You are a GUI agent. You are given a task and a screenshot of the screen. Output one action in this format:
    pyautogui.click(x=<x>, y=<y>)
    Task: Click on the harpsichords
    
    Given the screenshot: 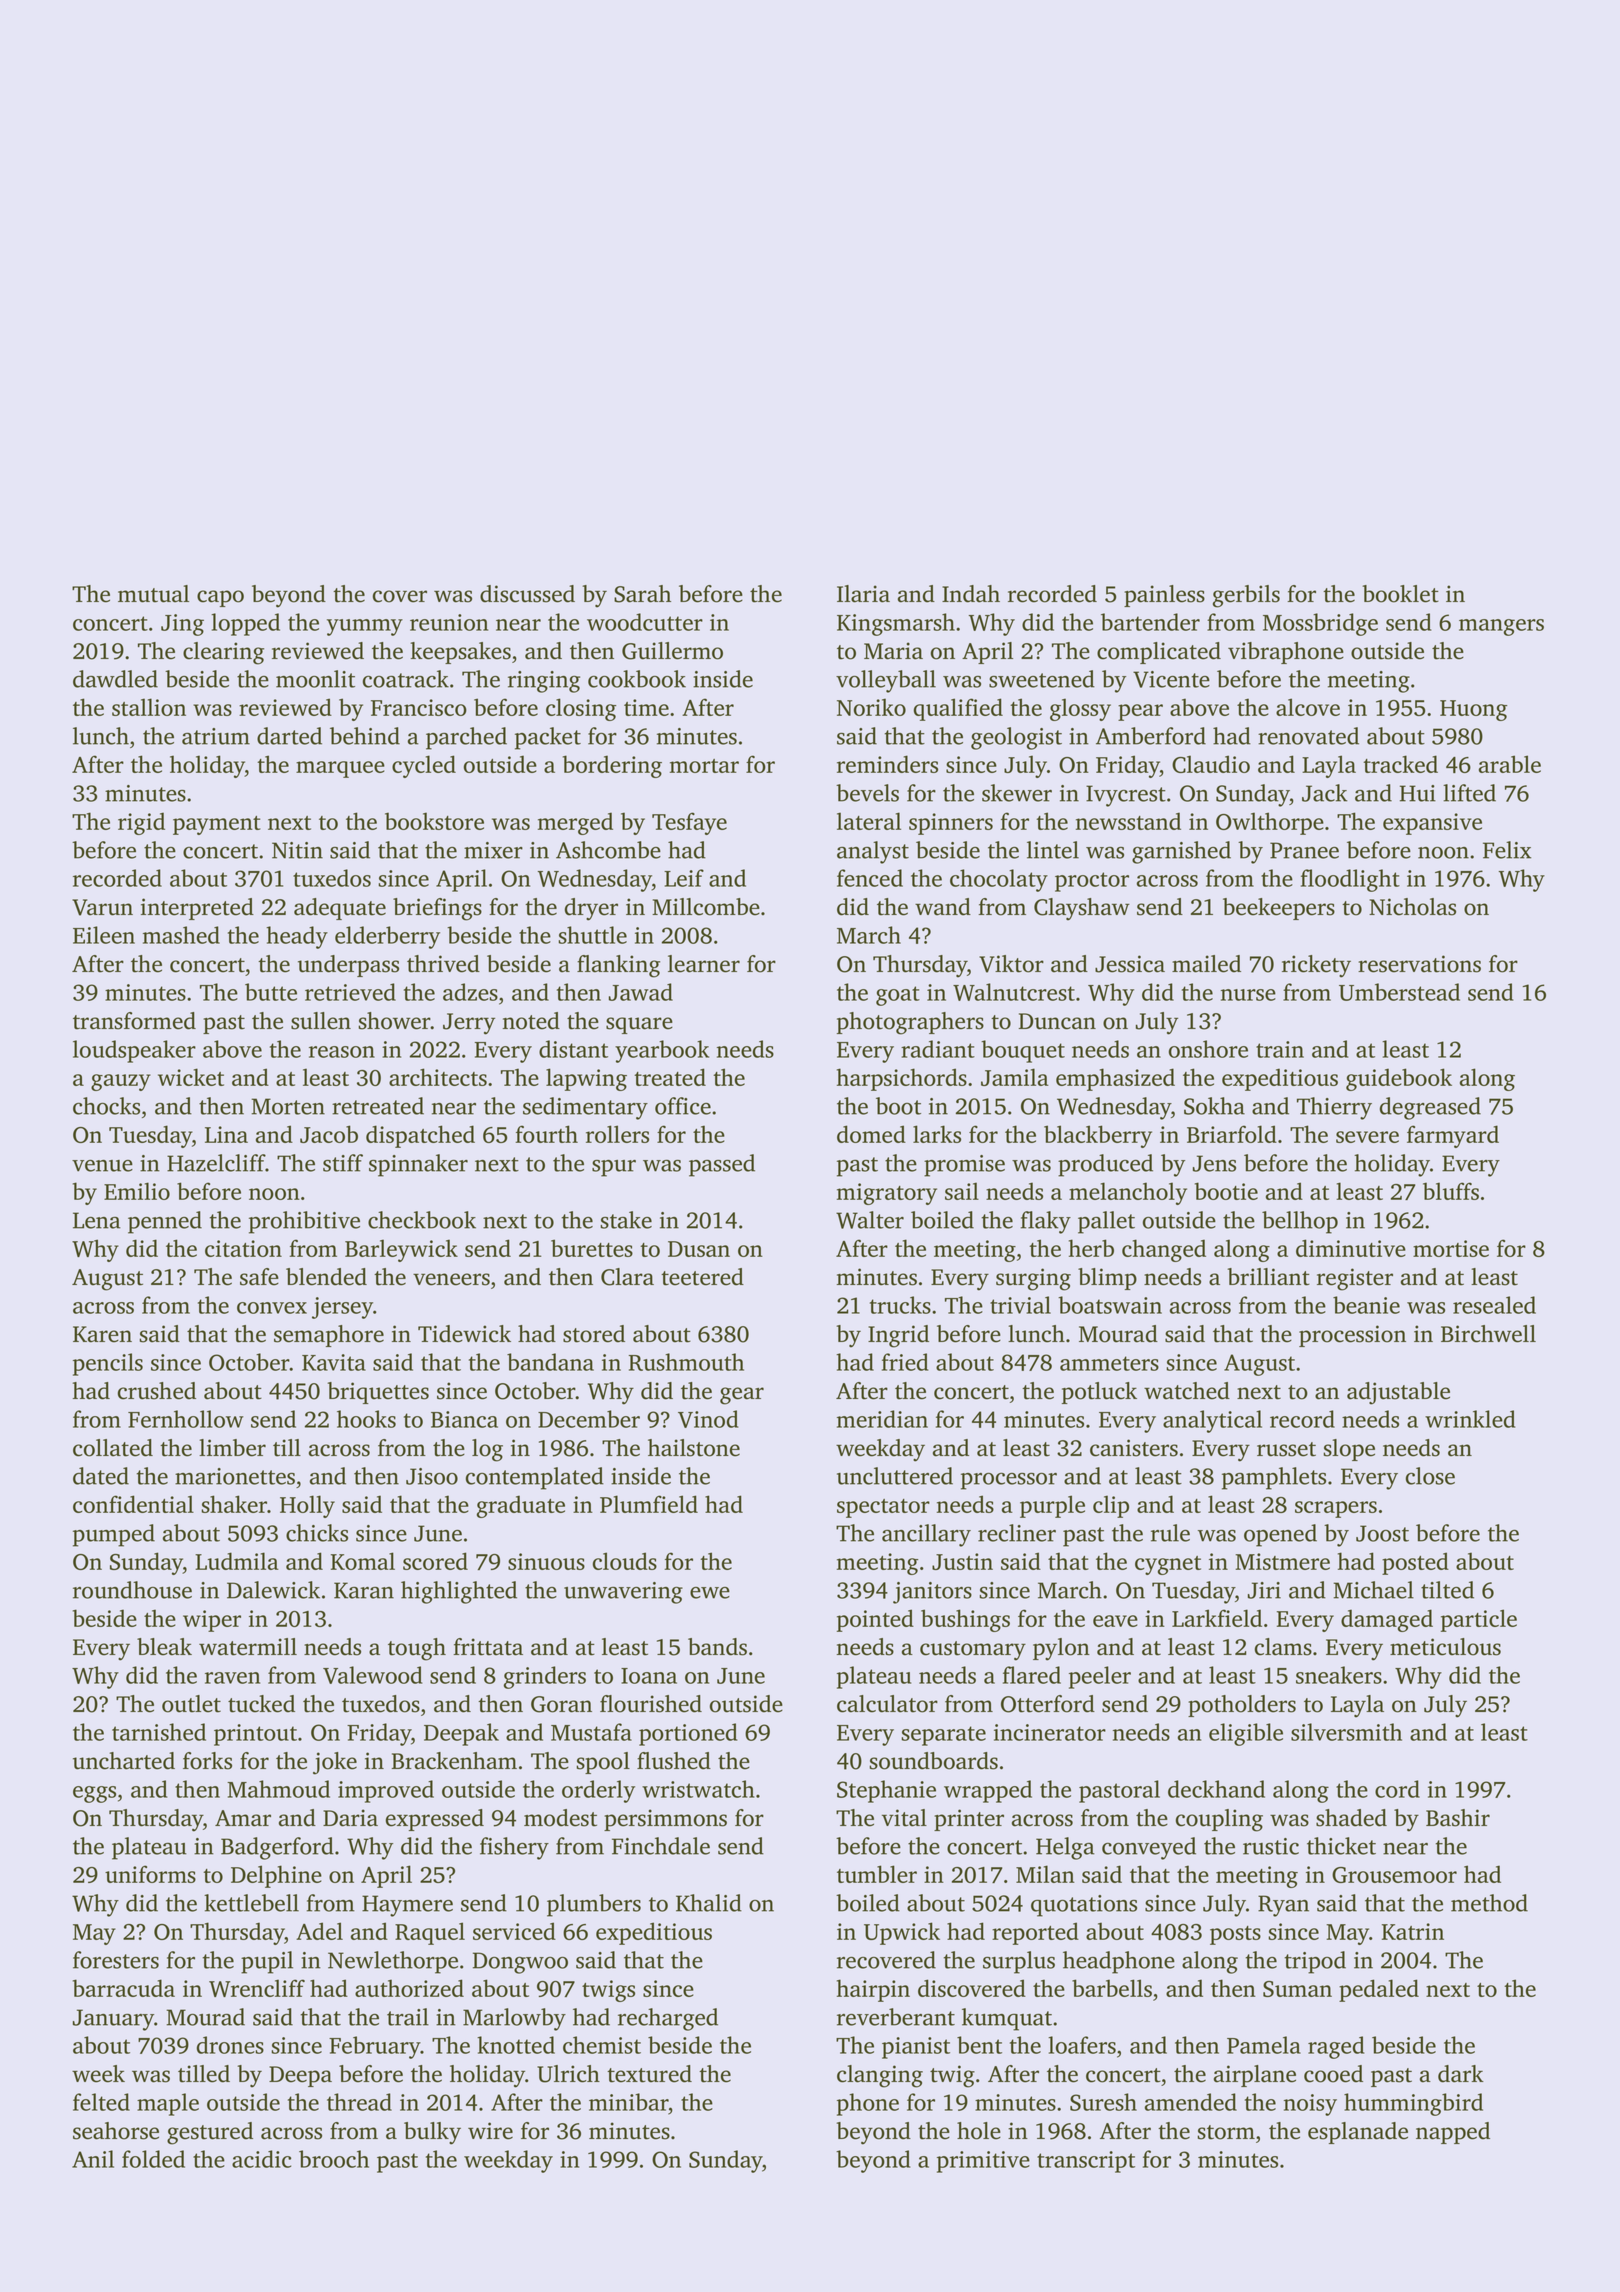 What is the action you would take?
    pyautogui.click(x=902, y=1079)
